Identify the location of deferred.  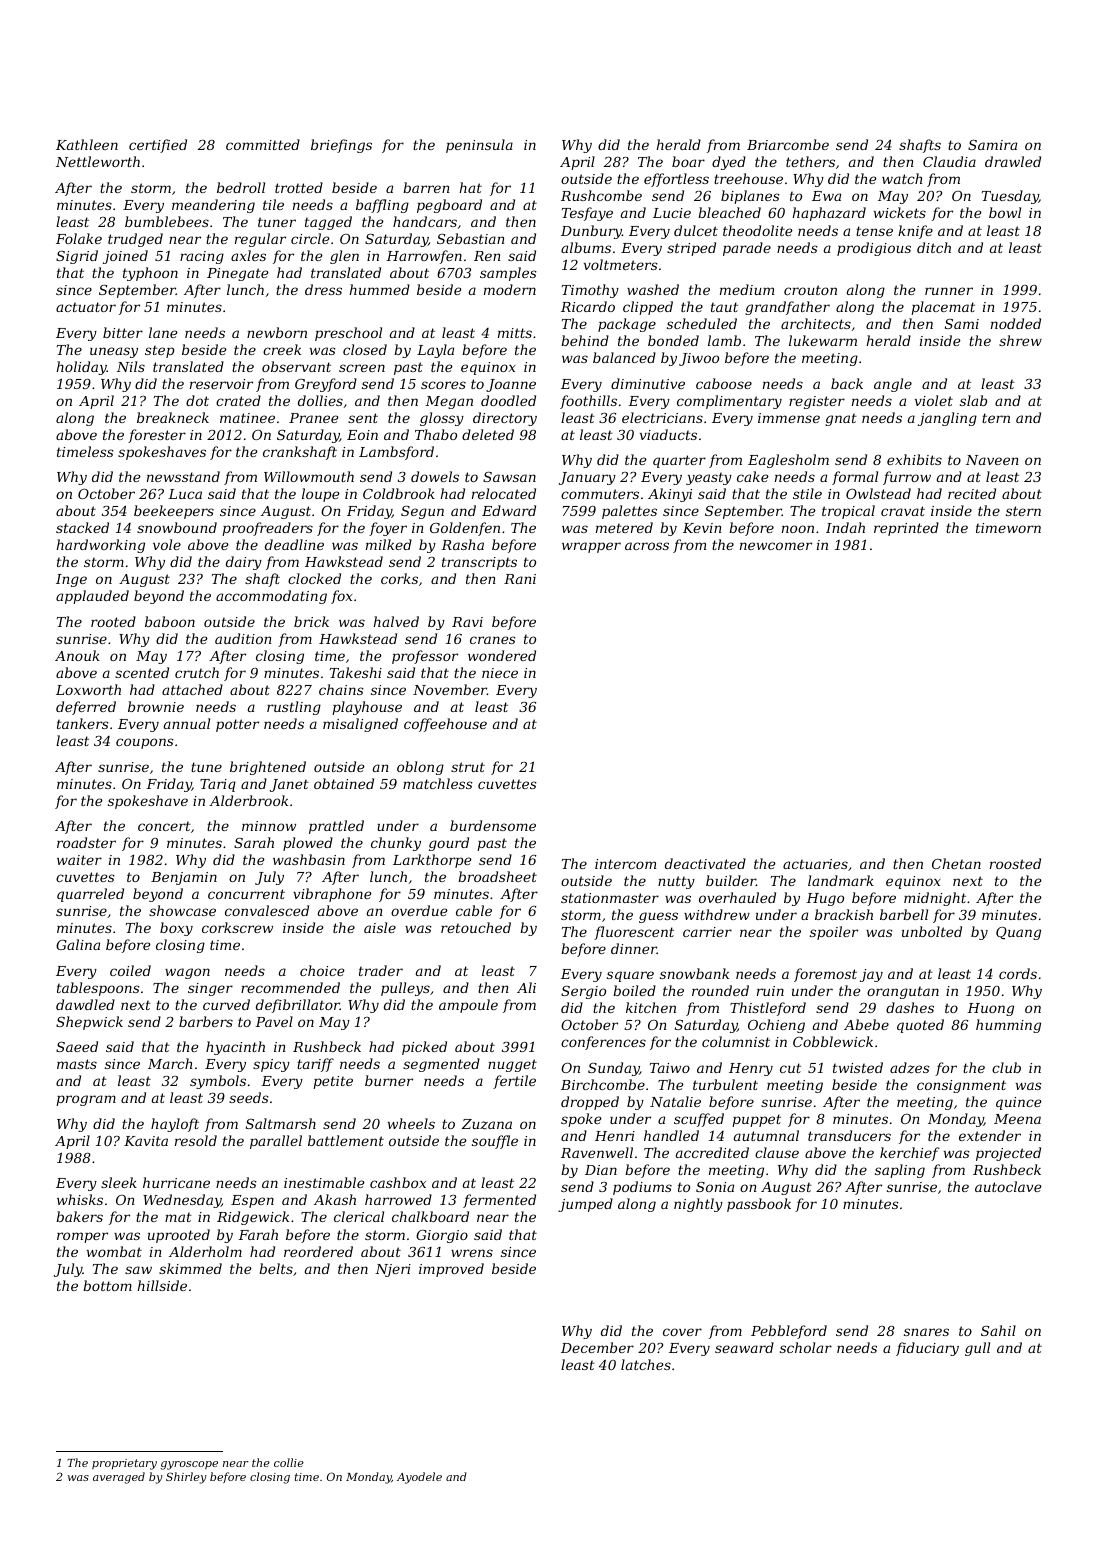
(86, 708).
